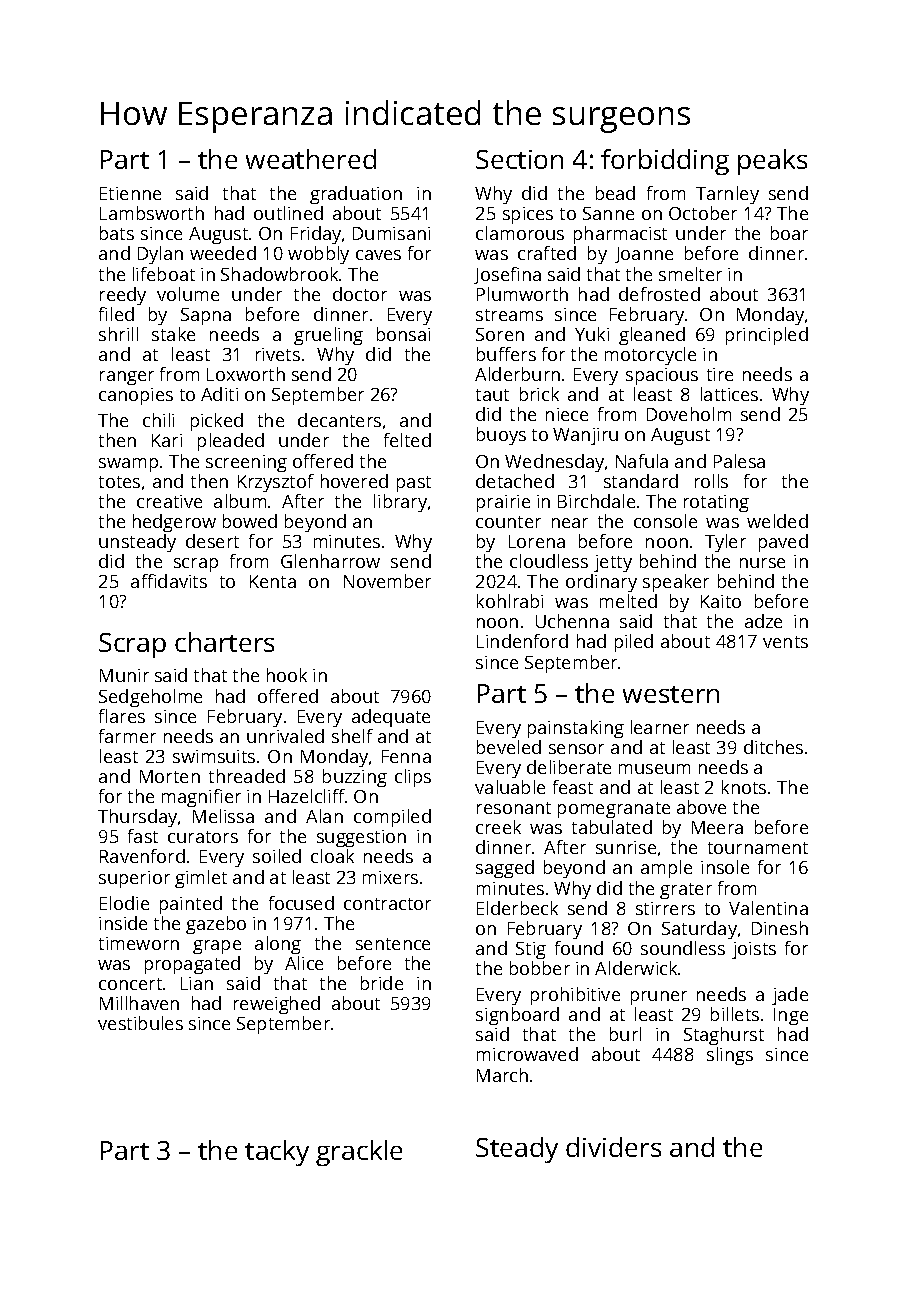  Describe the element at coordinates (279, 274) in the screenshot. I see `Shadowbrook` at that location.
